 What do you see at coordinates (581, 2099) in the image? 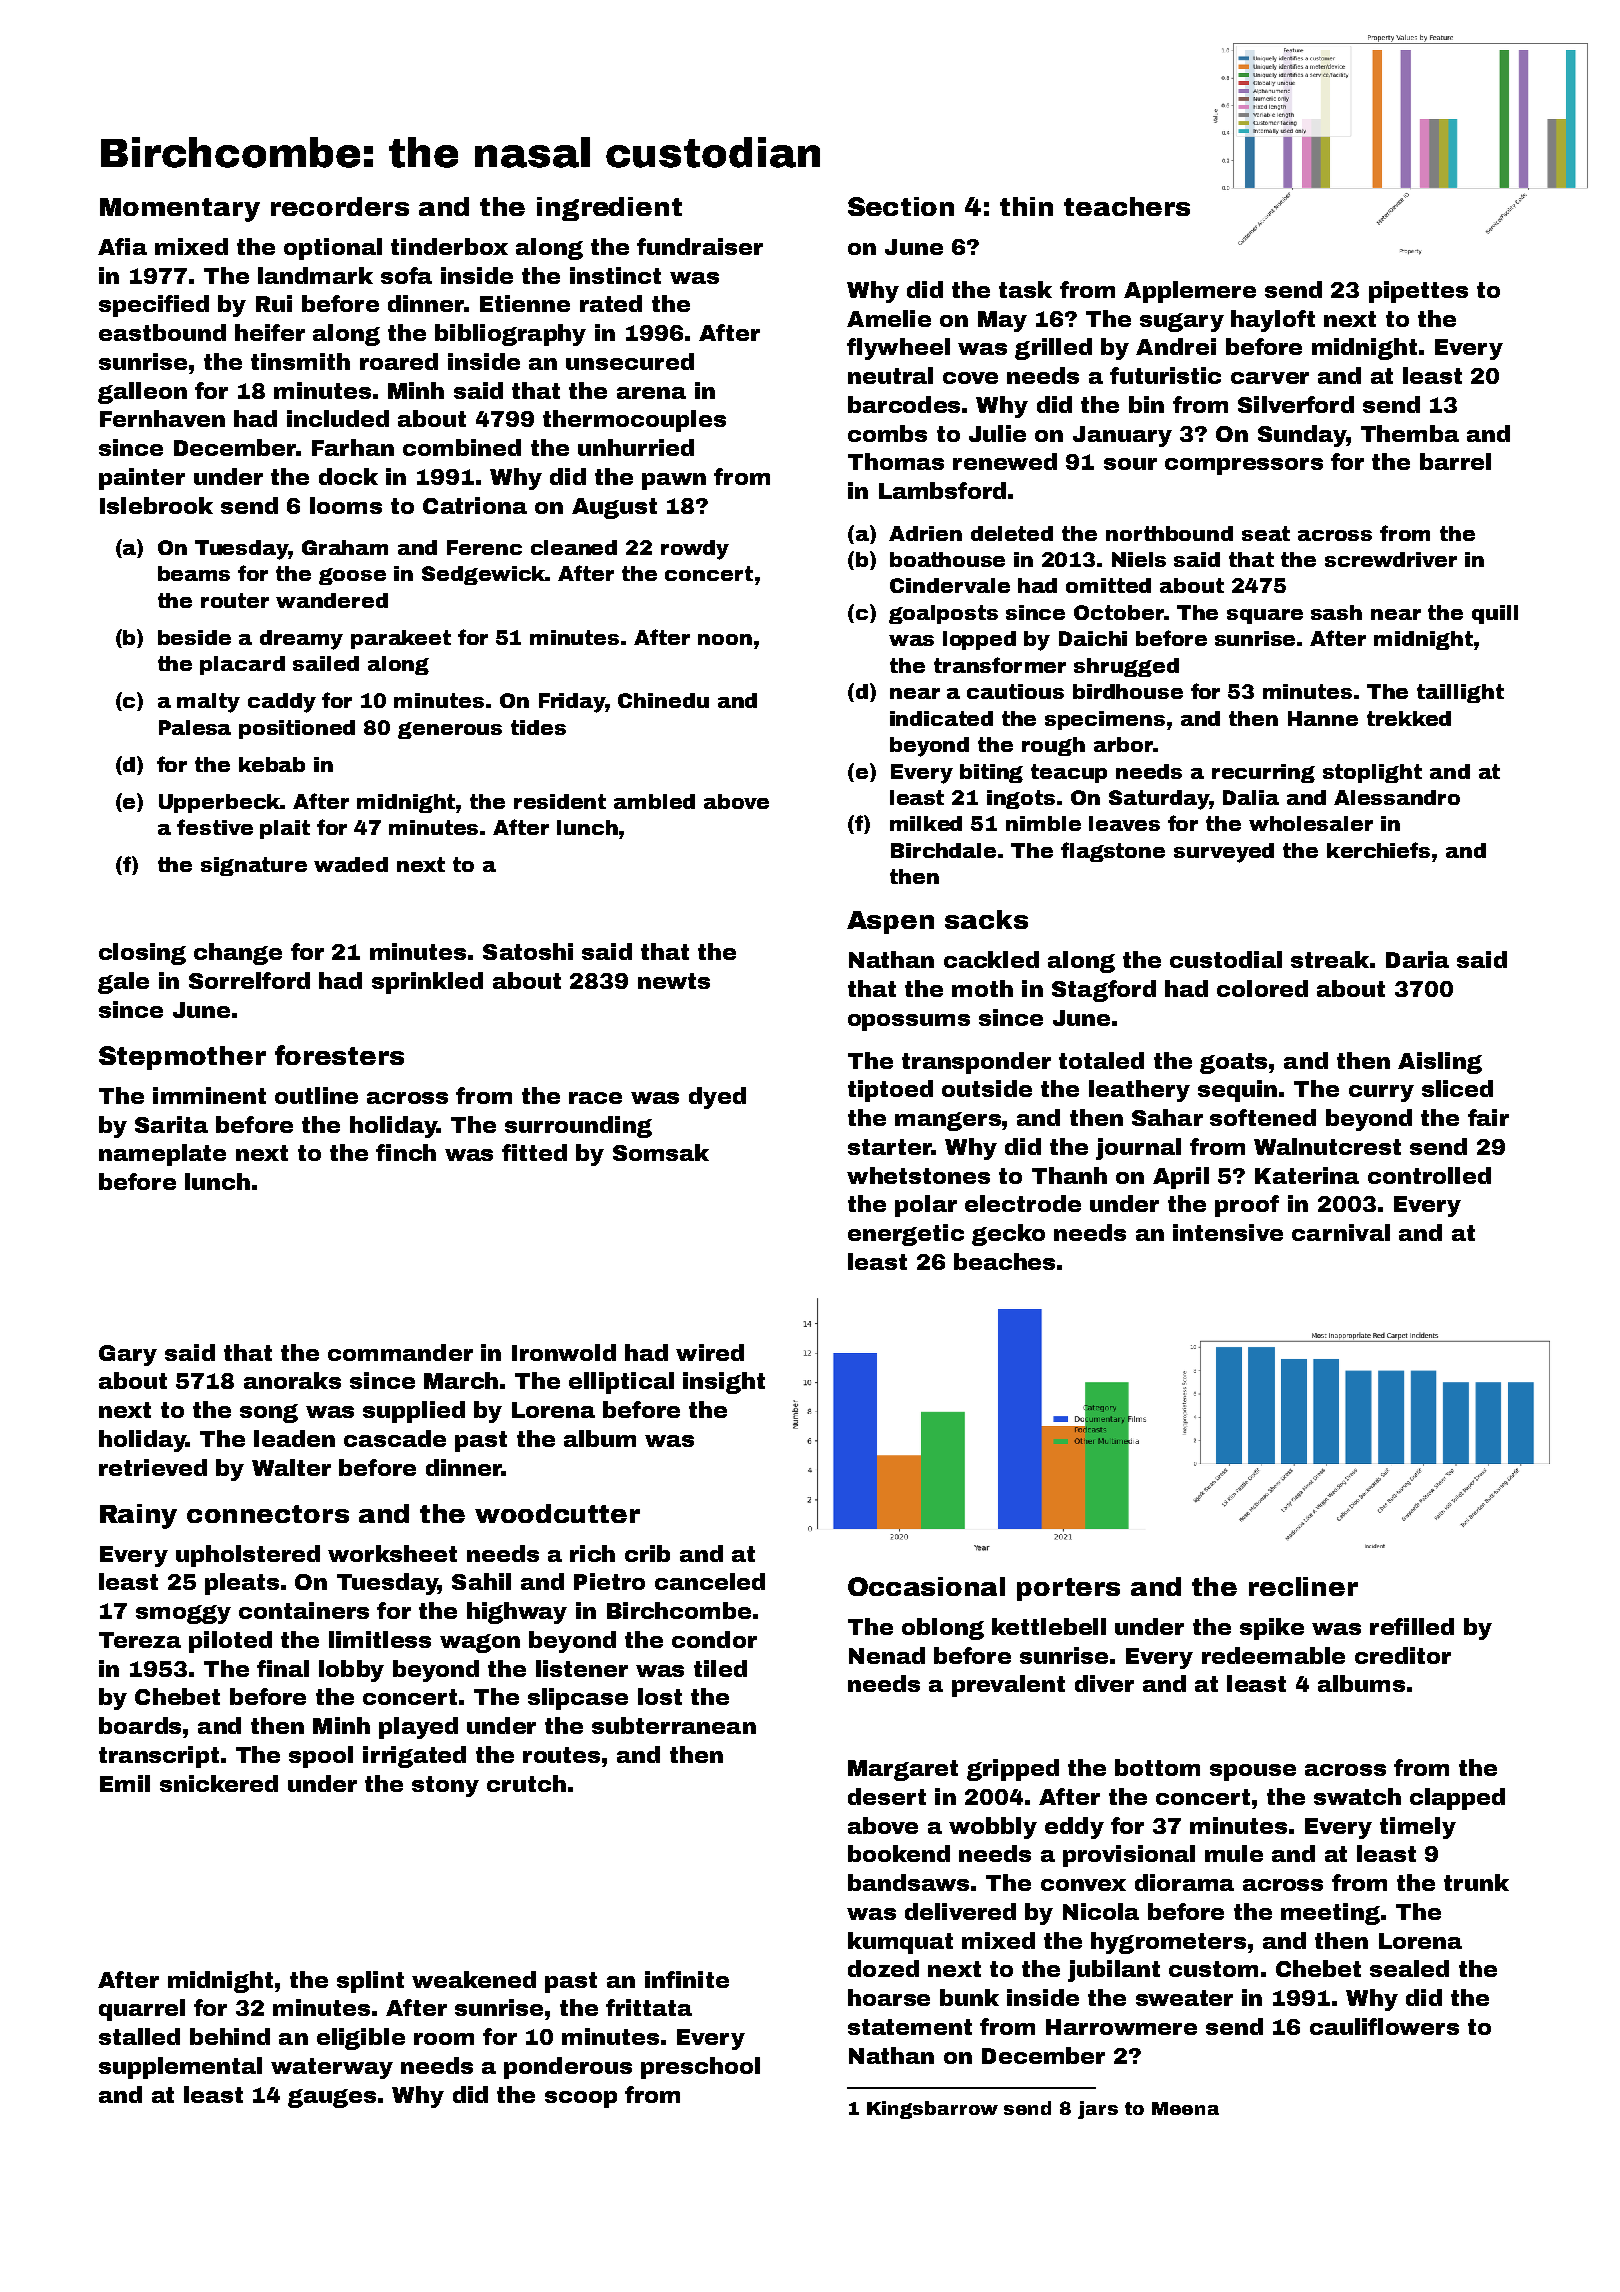
I see `scoop` at bounding box center [581, 2099].
